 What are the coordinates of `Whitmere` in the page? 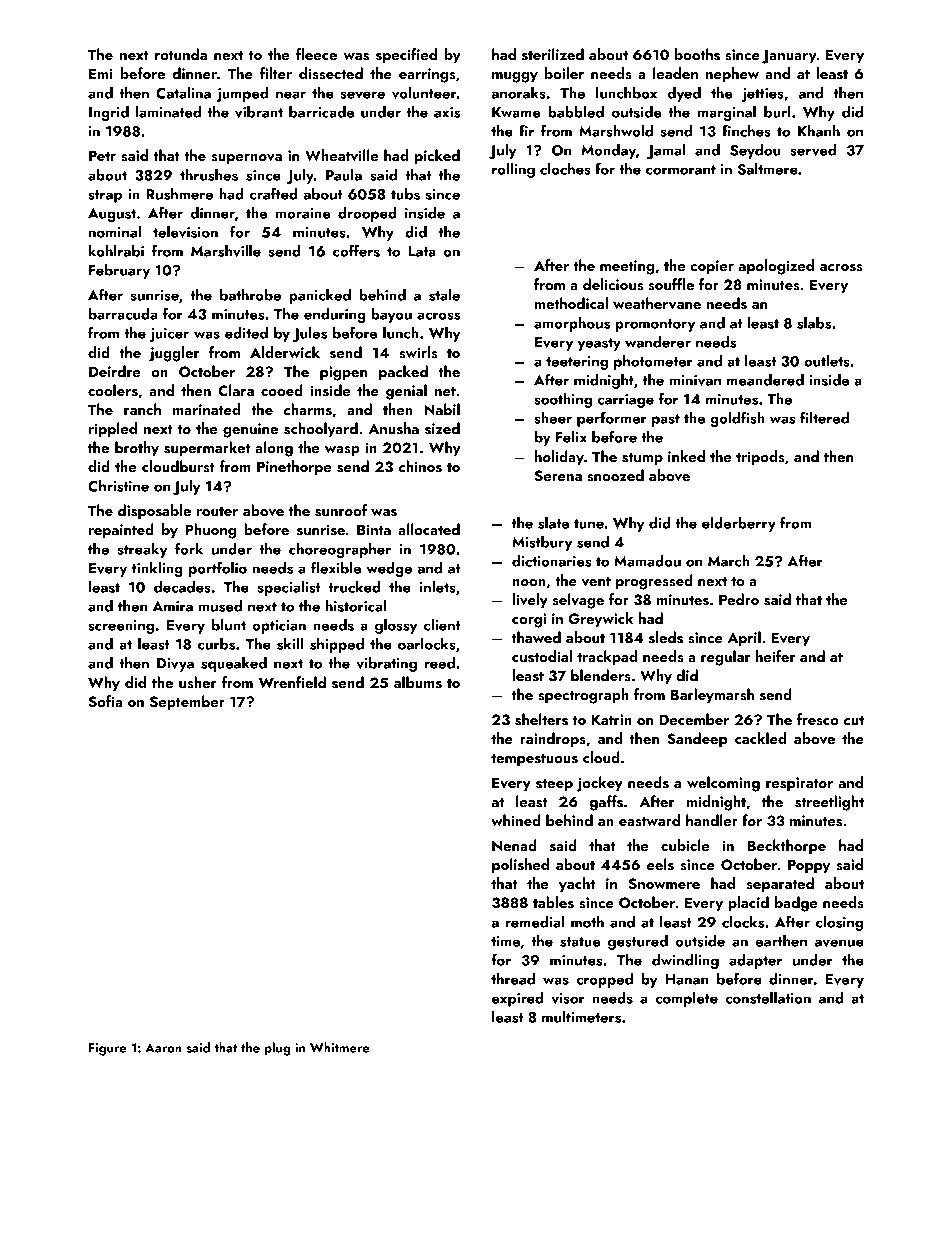 It's located at (339, 1047).
